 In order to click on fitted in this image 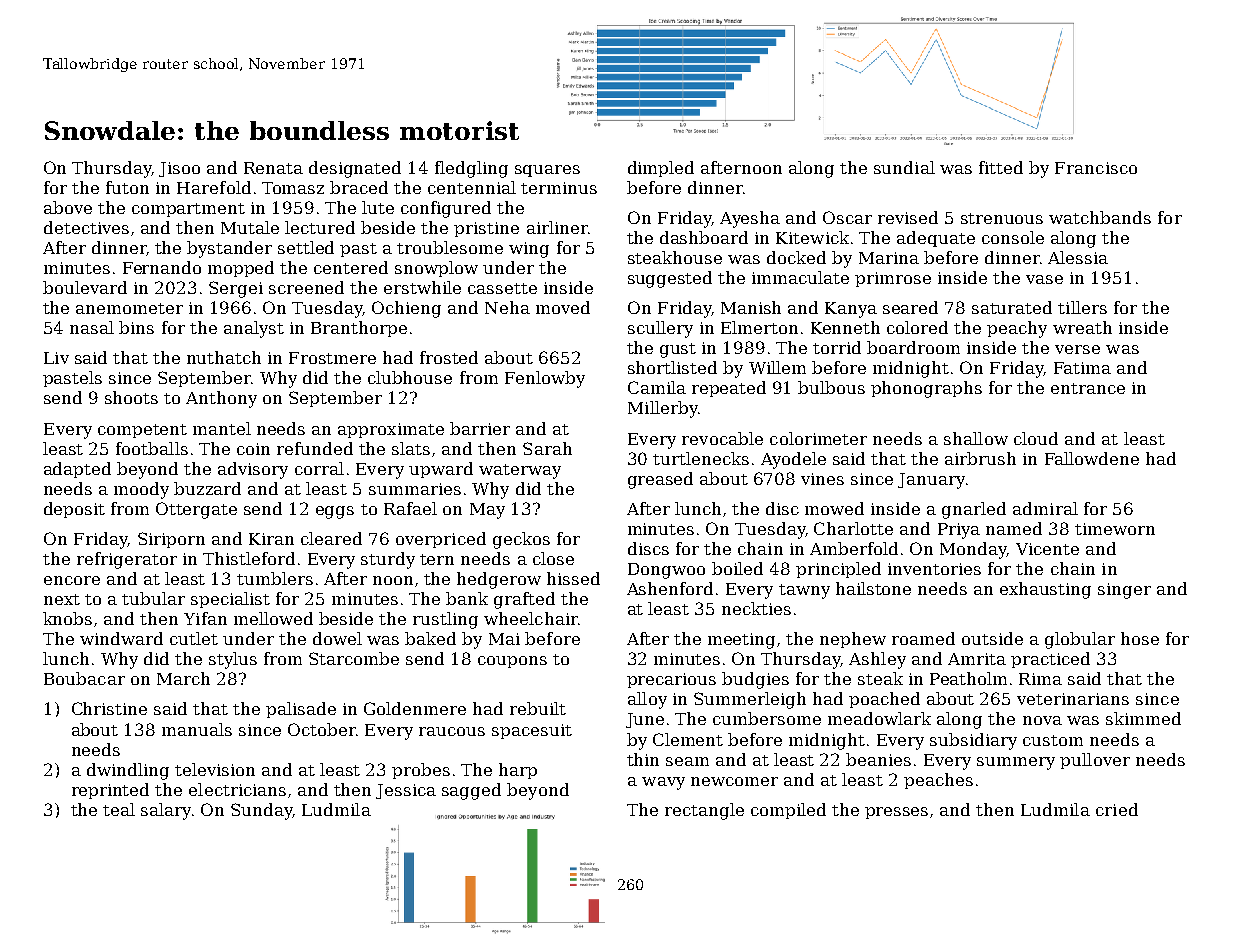, I will do `click(1001, 167)`.
